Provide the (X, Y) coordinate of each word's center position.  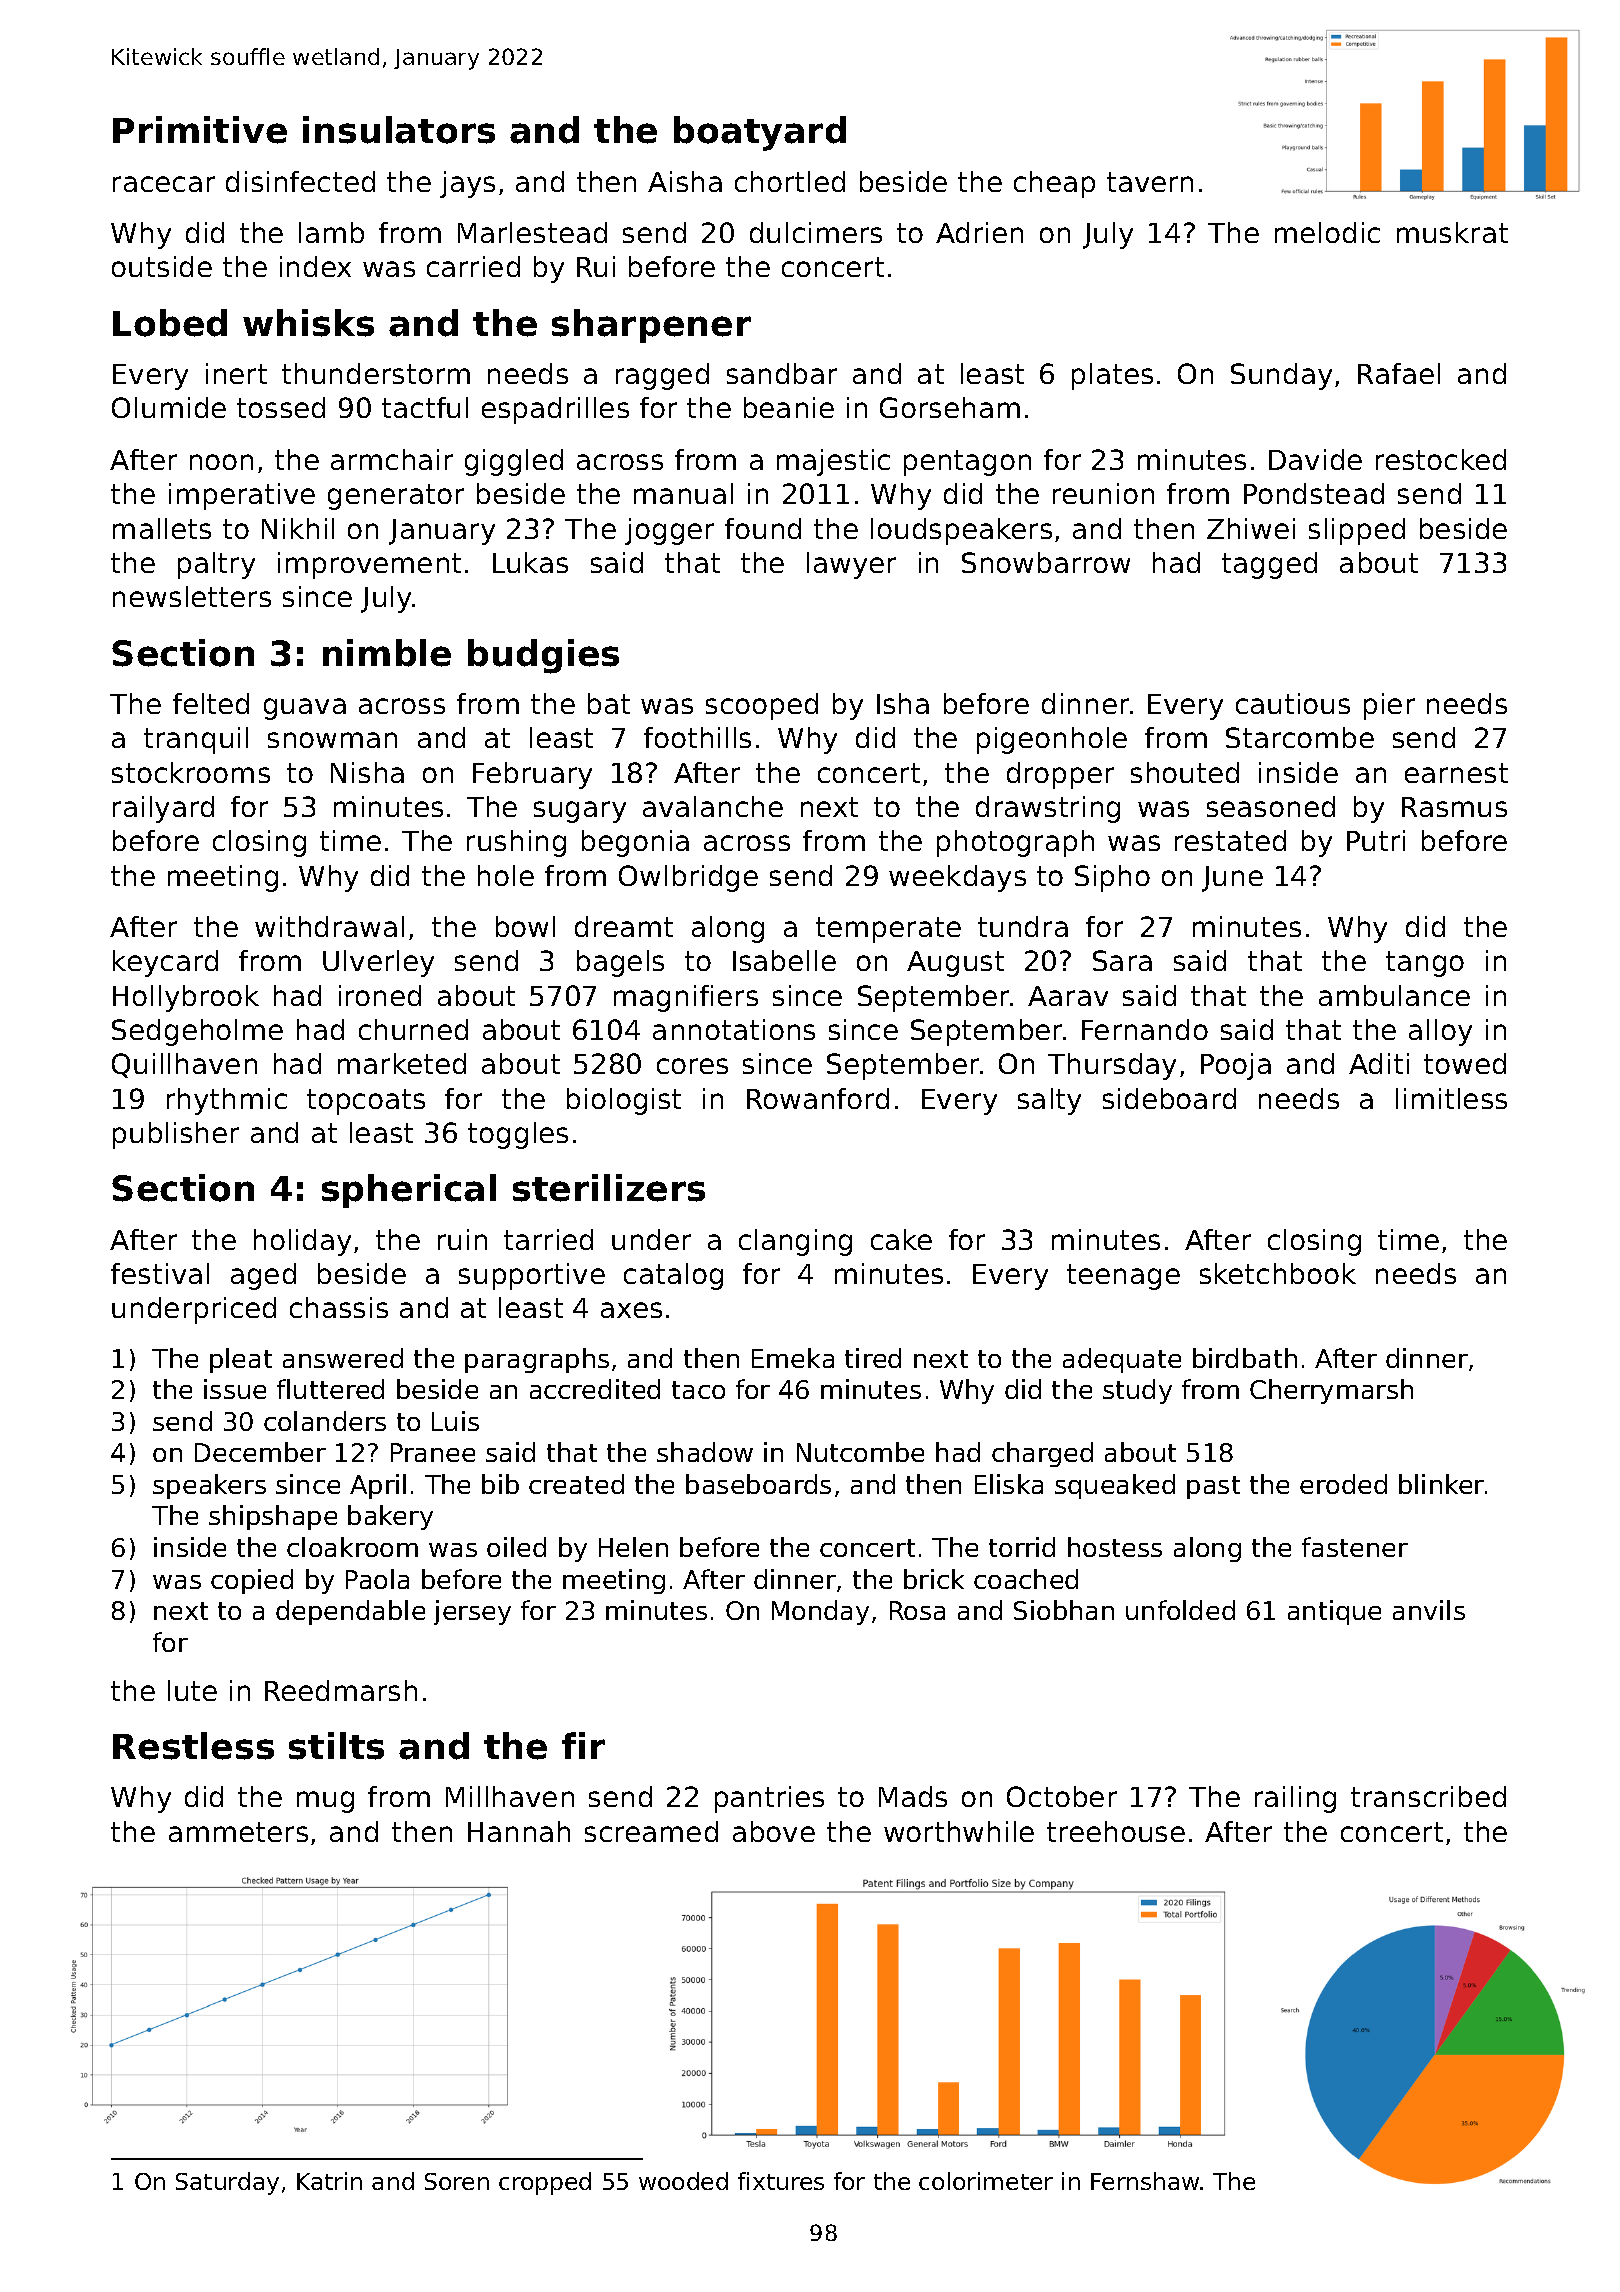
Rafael (1399, 373)
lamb (331, 232)
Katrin (329, 2181)
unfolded (1180, 1610)
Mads (913, 1796)
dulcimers (816, 232)
